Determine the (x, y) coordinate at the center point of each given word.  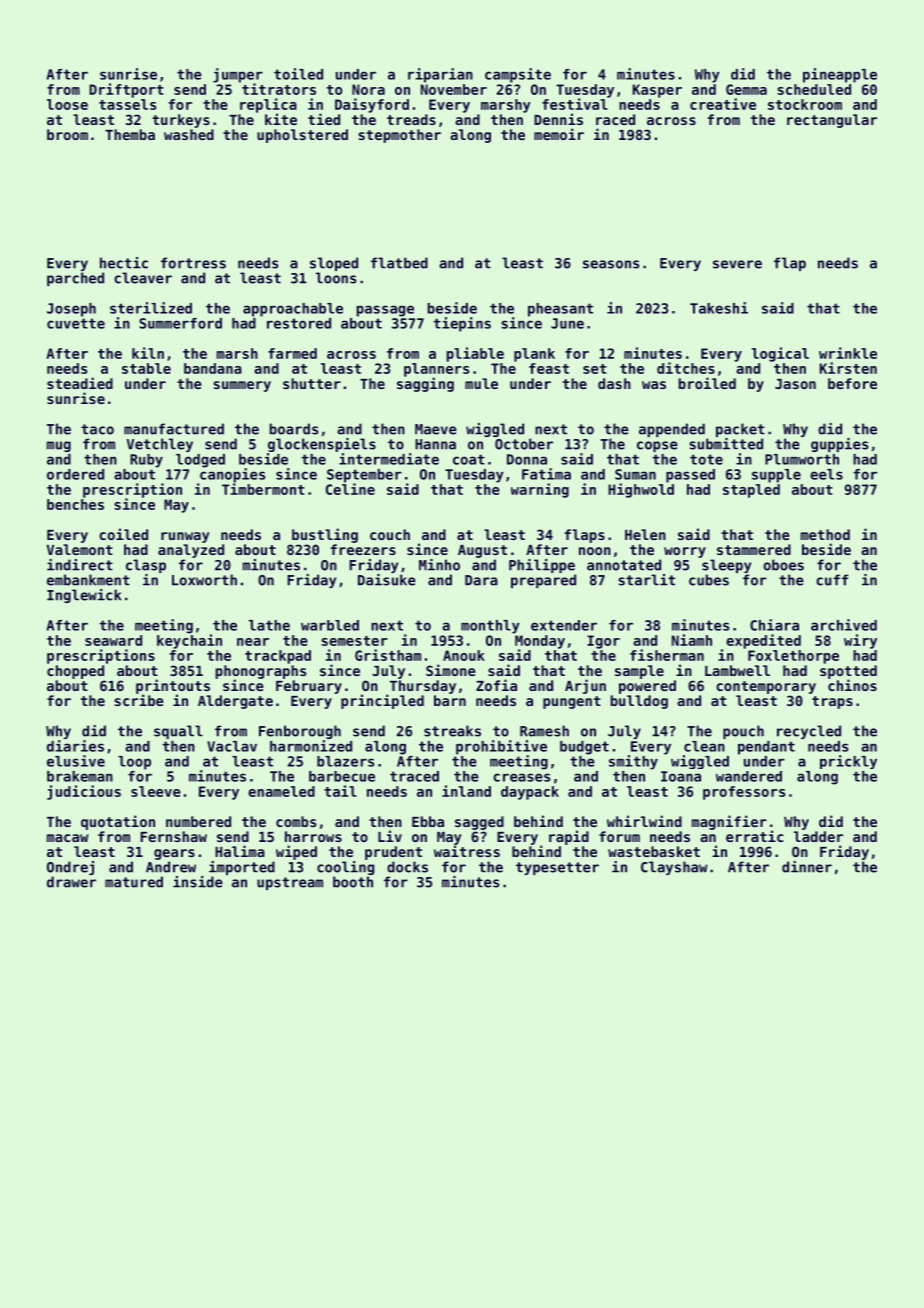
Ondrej (70, 868)
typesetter (557, 868)
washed (189, 134)
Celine (350, 489)
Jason (795, 384)
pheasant (560, 310)
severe (737, 264)
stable (146, 368)
